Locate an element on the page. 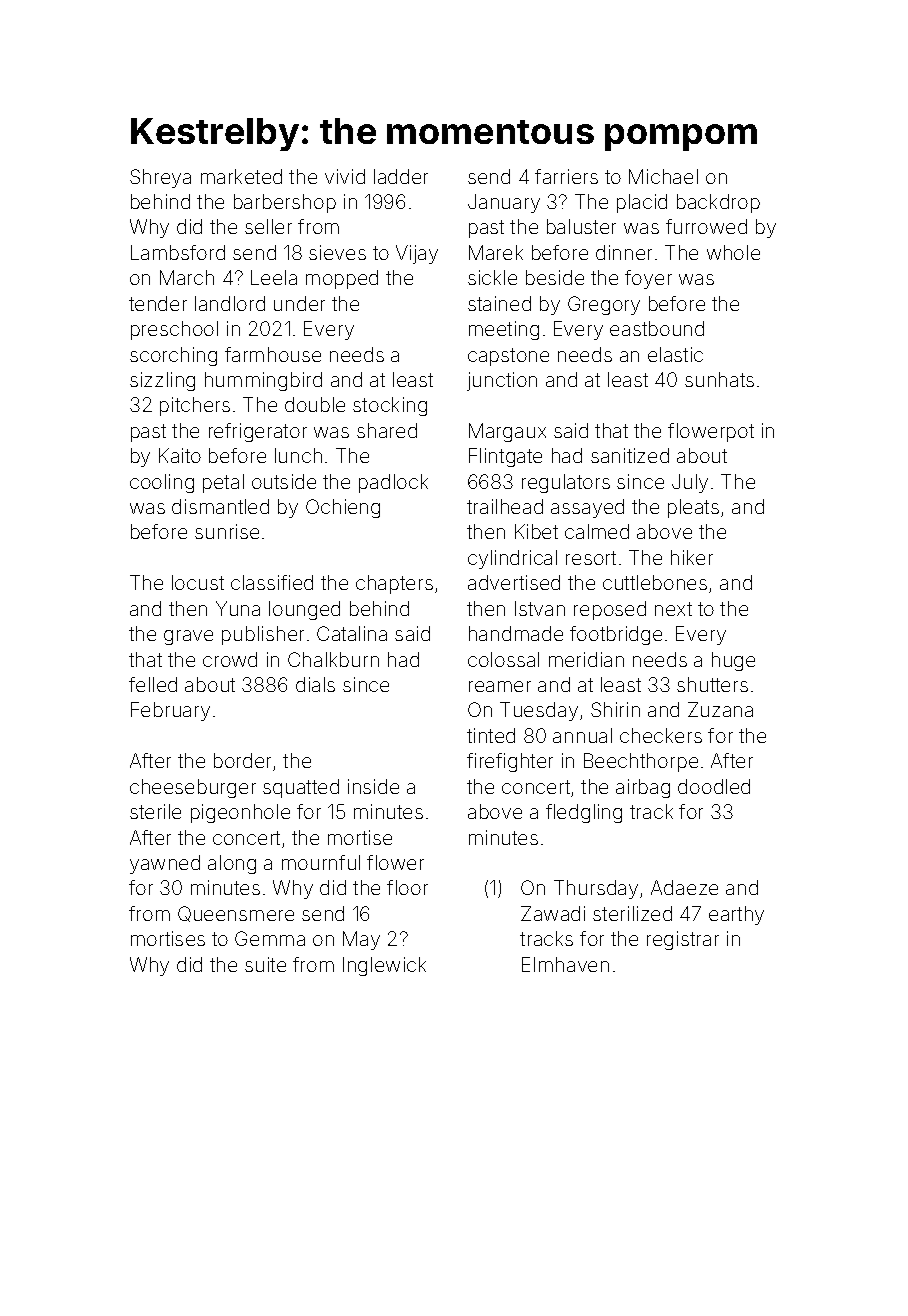  Zawadi is located at coordinates (553, 913).
